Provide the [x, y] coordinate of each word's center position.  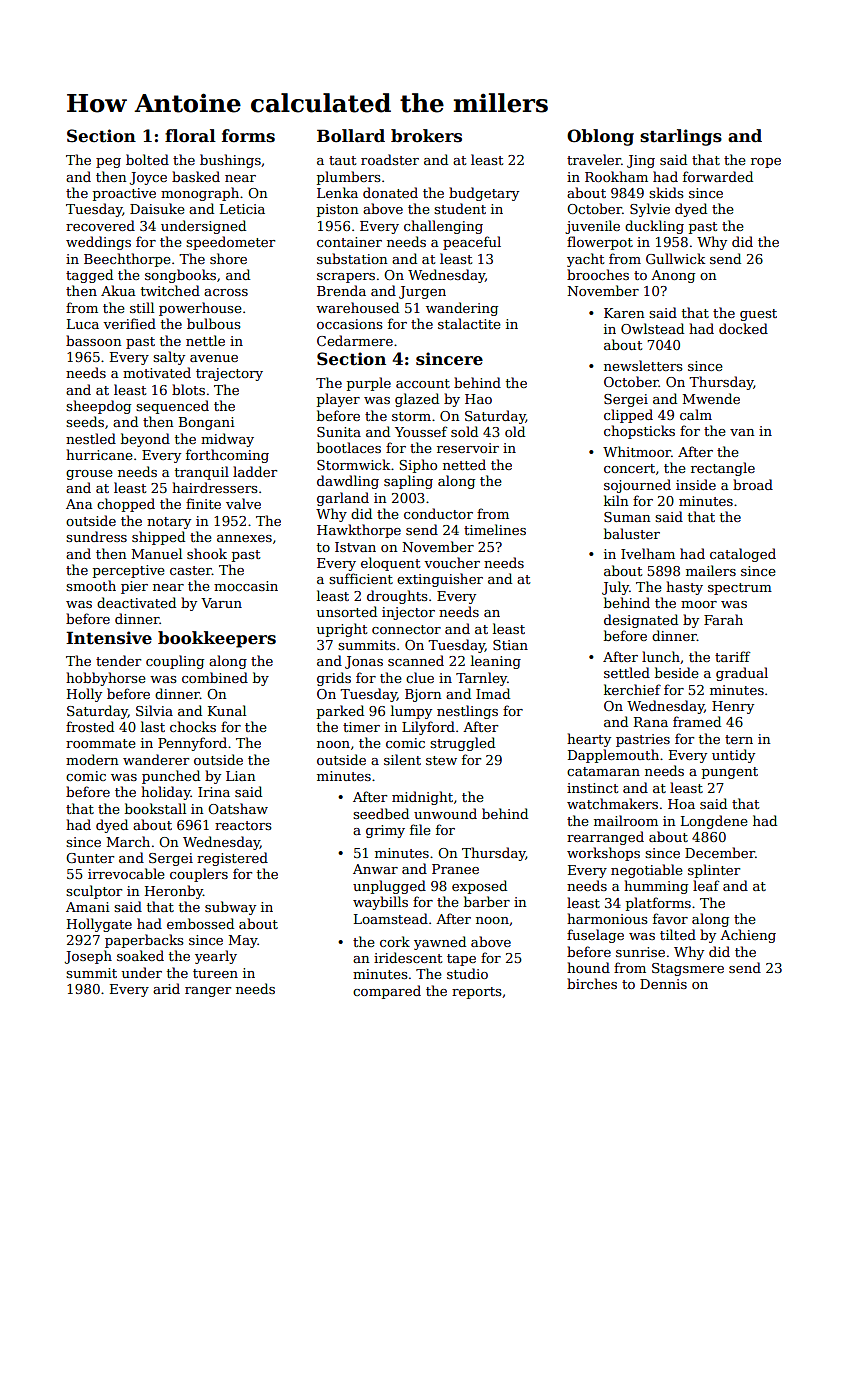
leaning [496, 662]
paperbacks [144, 941]
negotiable [647, 871]
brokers [426, 136]
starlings [681, 137]
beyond [145, 440]
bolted [147, 159]
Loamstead [391, 918]
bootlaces [349, 447]
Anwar [375, 869]
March [128, 841]
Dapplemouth [613, 756]
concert [629, 468]
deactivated [136, 602]
